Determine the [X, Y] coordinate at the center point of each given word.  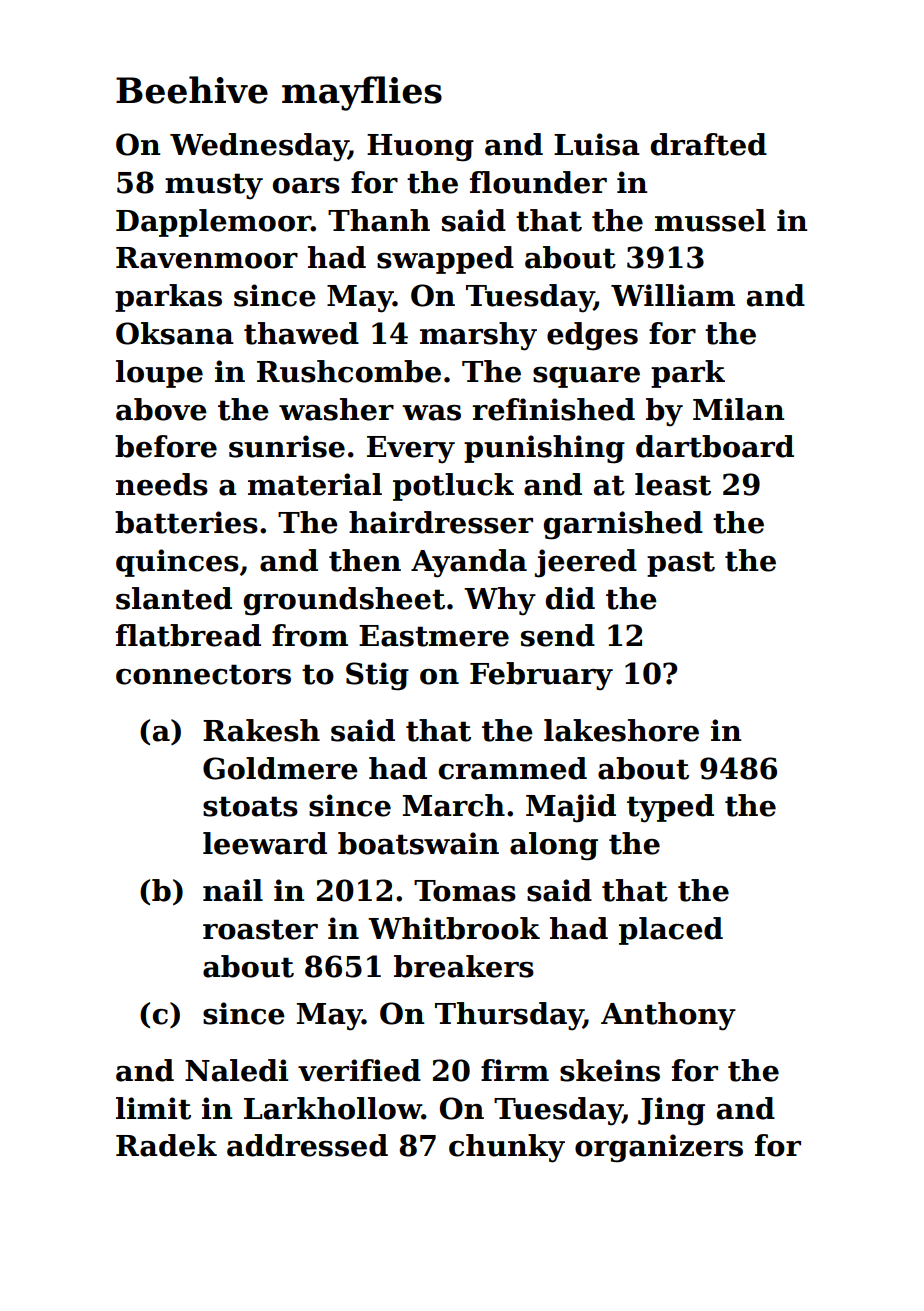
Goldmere [280, 768]
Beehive [192, 90]
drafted [709, 144]
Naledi [236, 1070]
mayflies [362, 93]
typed [670, 808]
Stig [377, 676]
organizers [659, 1148]
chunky [507, 1148]
